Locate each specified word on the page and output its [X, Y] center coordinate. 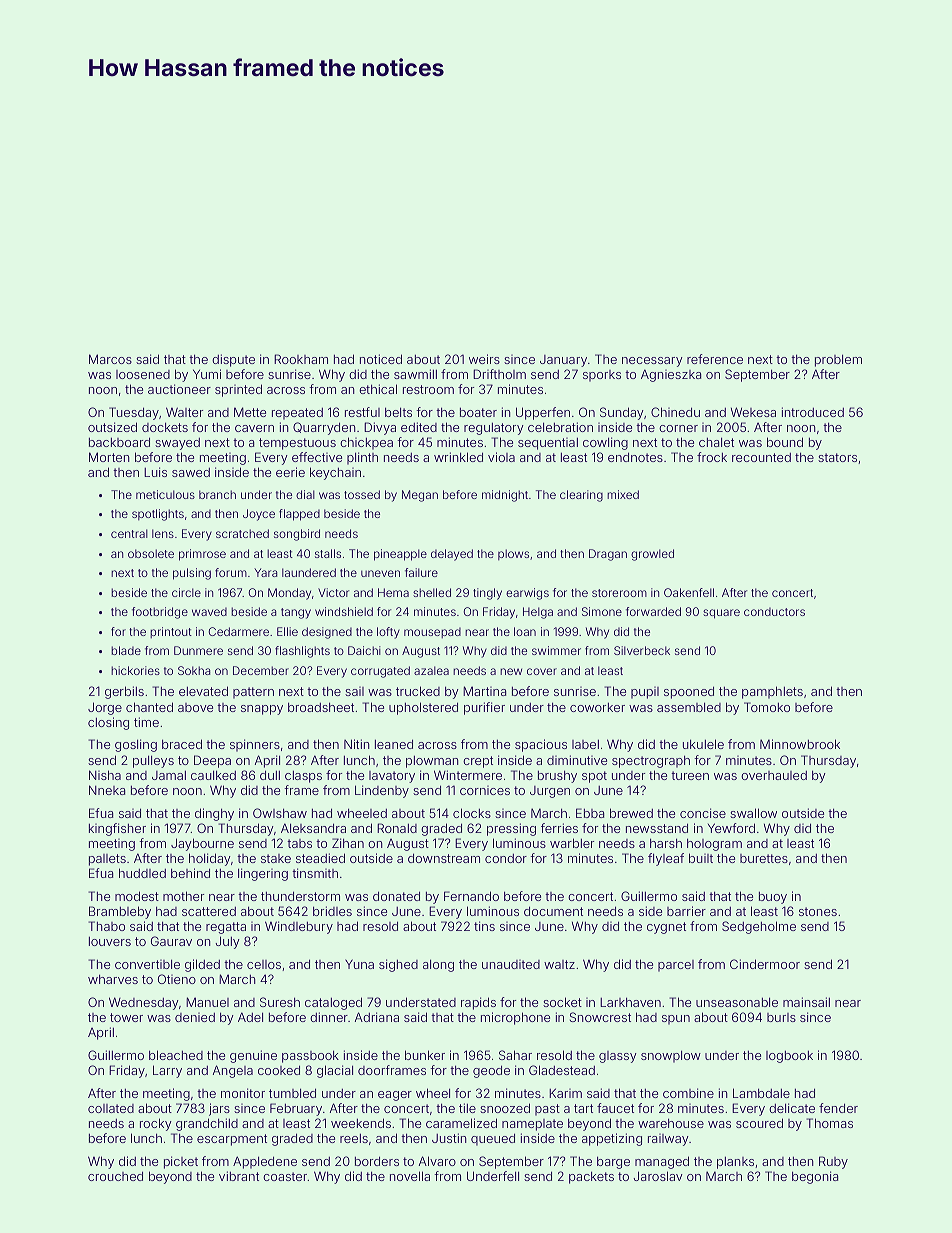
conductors [774, 611]
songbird [297, 535]
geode [491, 1072]
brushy [557, 777]
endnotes [635, 457]
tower [126, 1017]
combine [688, 1093]
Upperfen [543, 413]
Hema [393, 592]
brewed [631, 813]
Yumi [207, 374]
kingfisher [117, 829]
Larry [167, 1071]
